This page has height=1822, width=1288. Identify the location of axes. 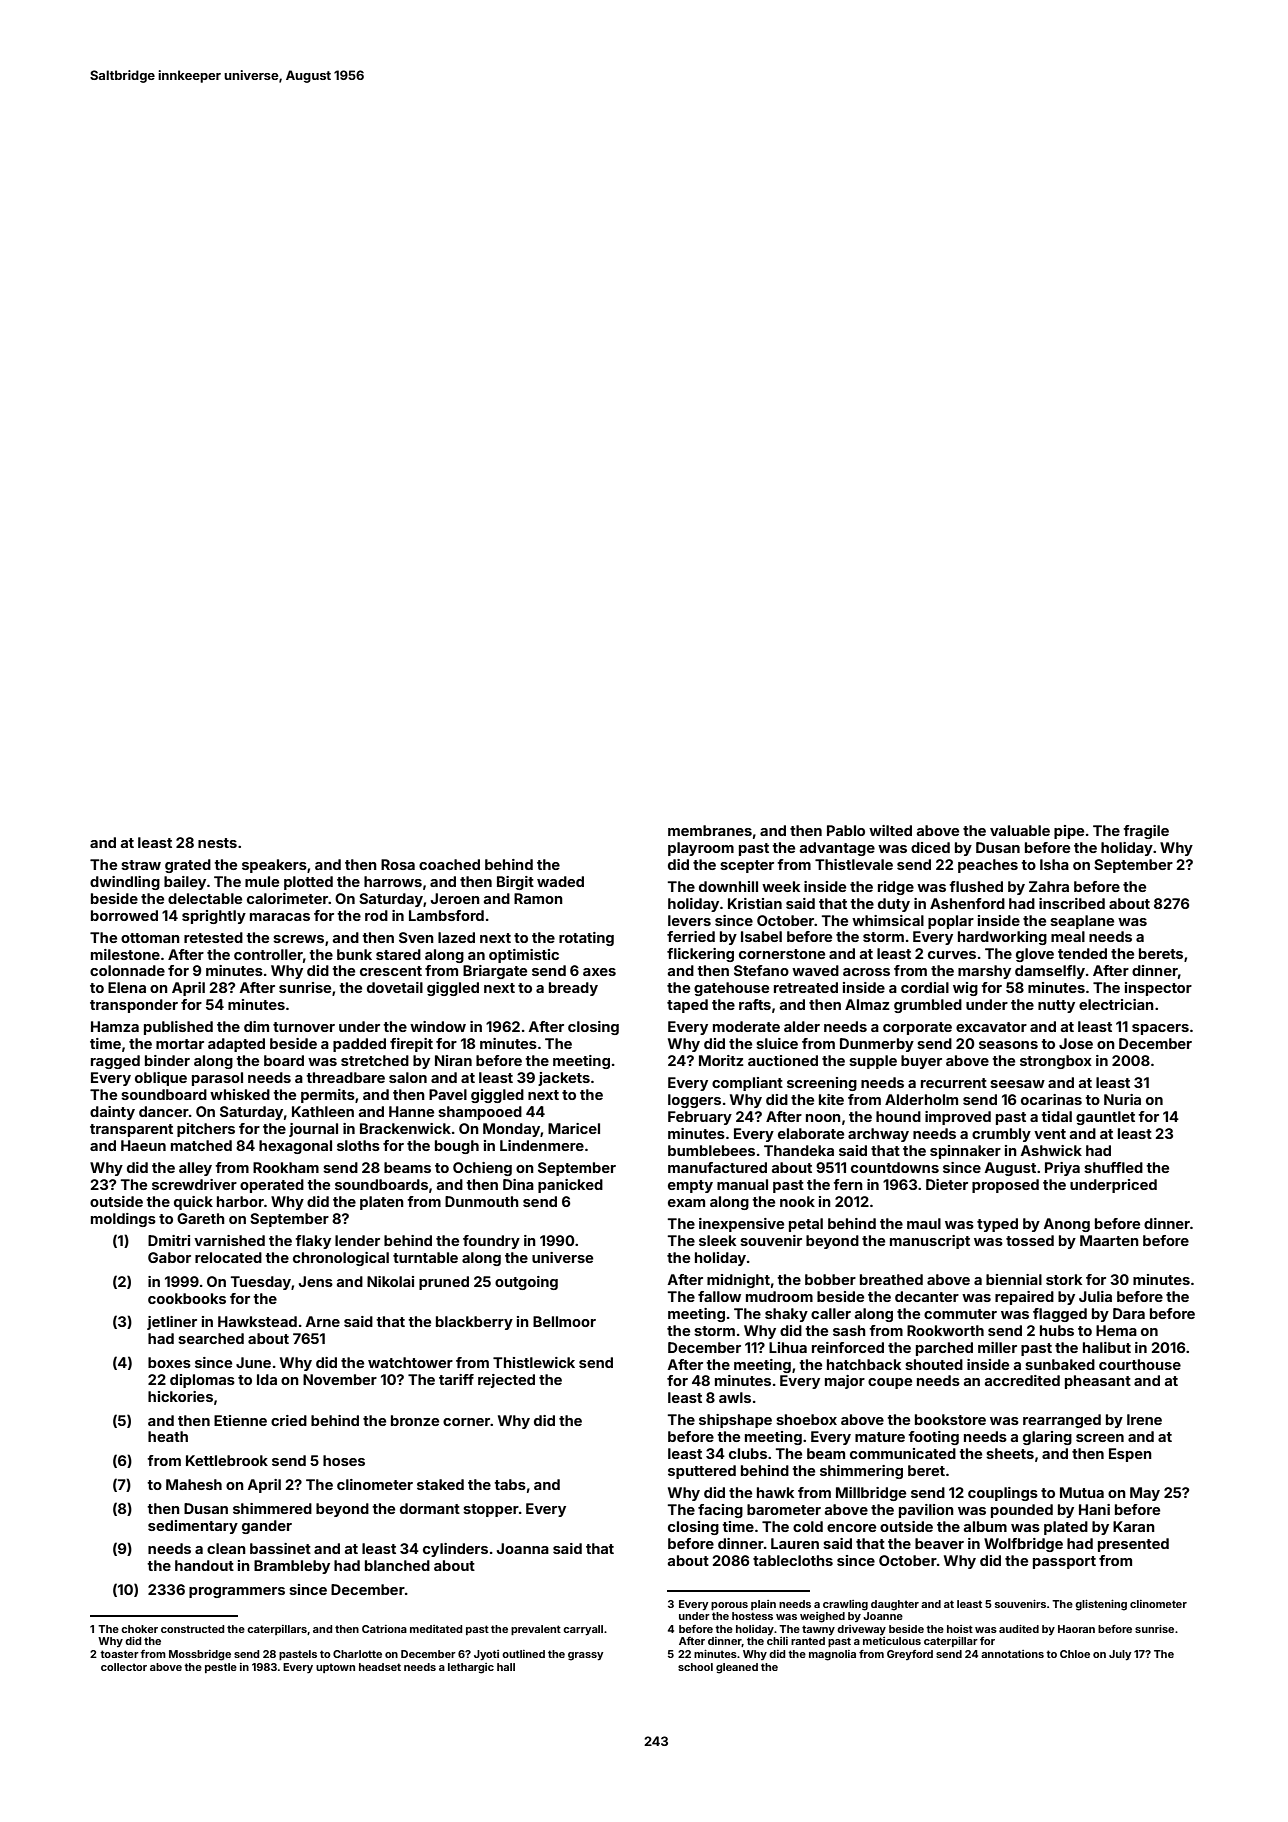
(599, 972).
